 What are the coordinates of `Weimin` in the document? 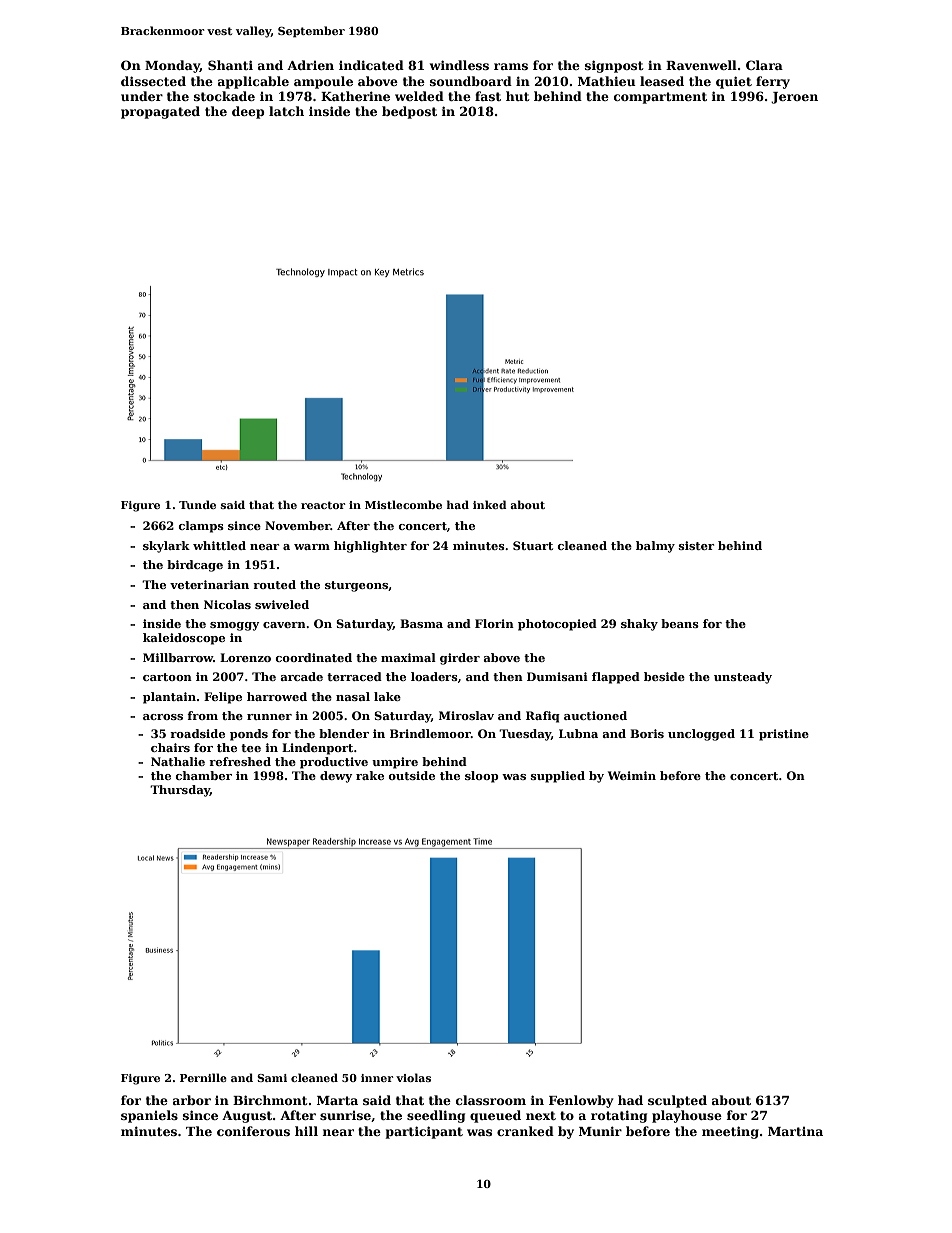 It's located at (632, 775).
